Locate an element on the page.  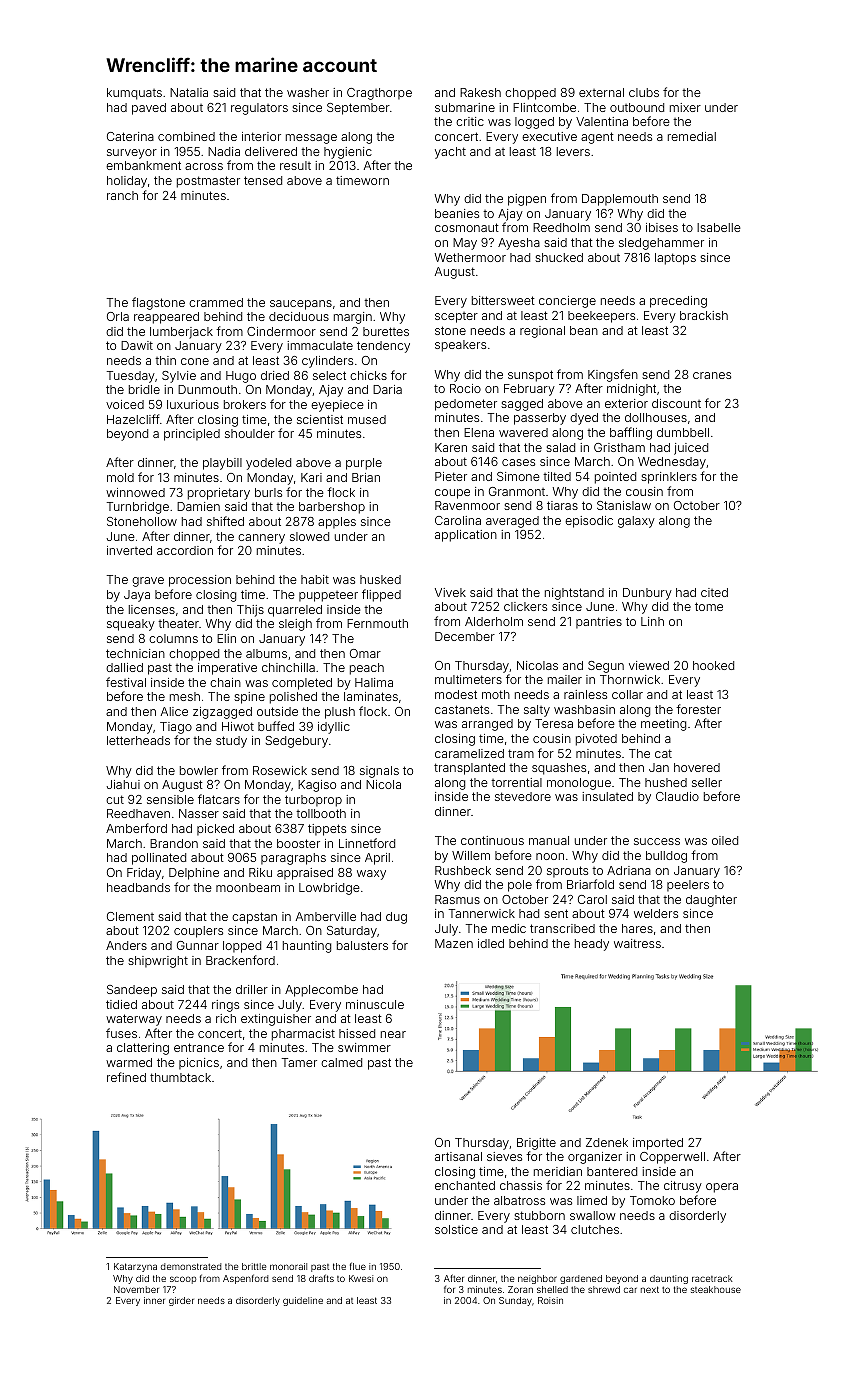
ranch is located at coordinates (122, 195).
